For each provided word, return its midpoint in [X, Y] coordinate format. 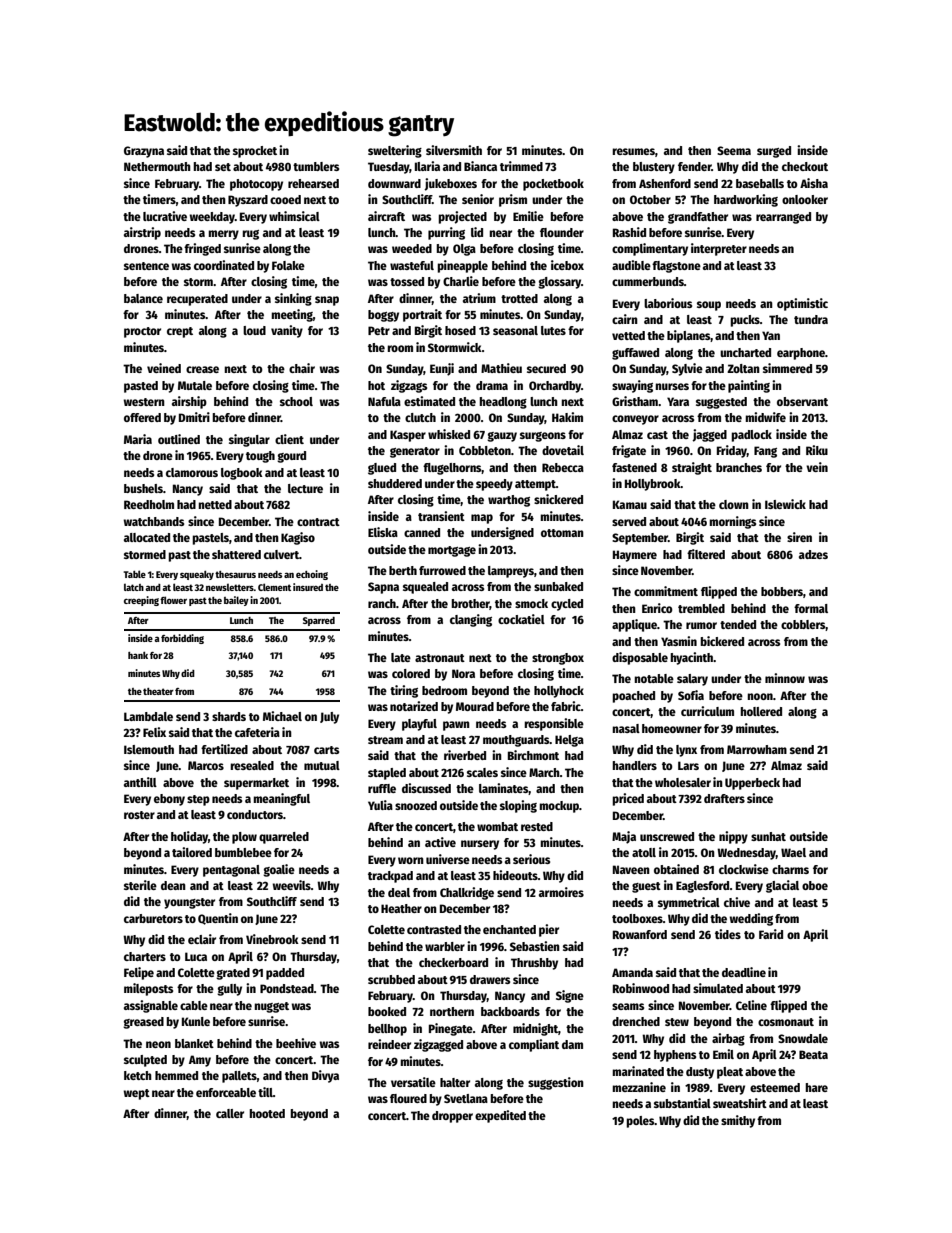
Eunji [442, 369]
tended [738, 624]
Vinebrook [272, 939]
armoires [561, 892]
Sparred [319, 621]
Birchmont [533, 755]
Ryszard [248, 201]
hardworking [746, 200]
